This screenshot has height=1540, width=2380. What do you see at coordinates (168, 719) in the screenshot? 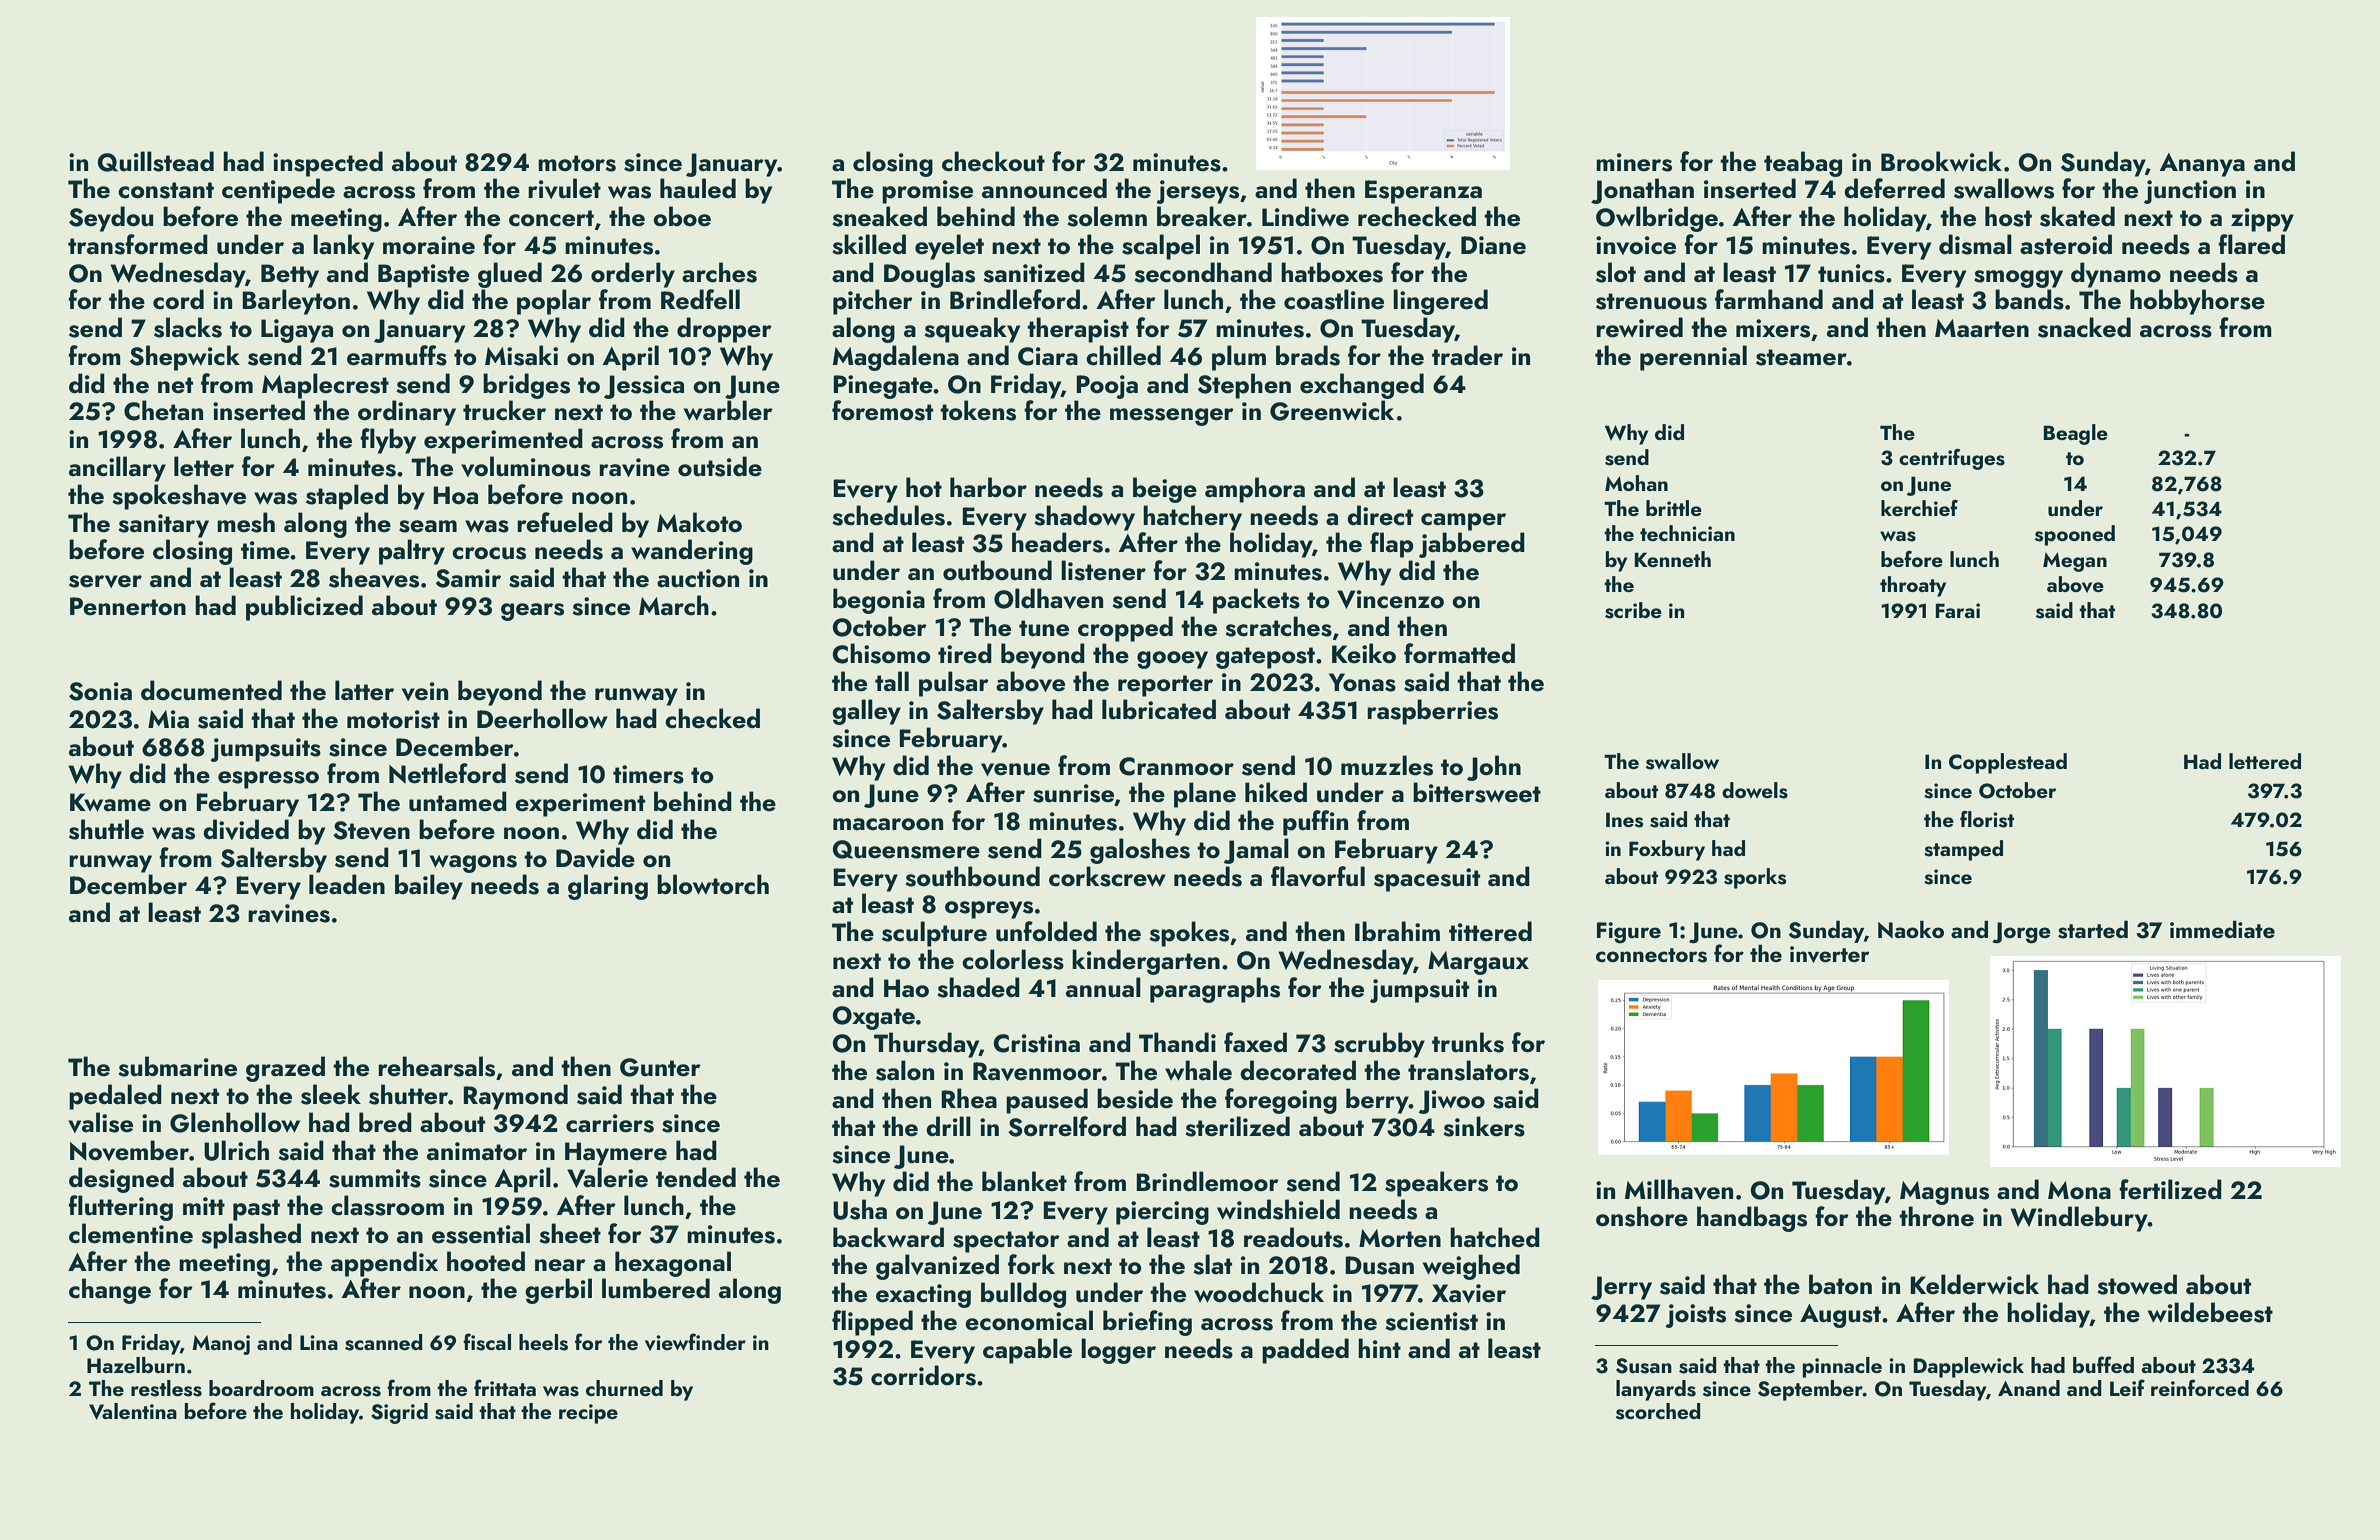
I see `Mia` at bounding box center [168, 719].
